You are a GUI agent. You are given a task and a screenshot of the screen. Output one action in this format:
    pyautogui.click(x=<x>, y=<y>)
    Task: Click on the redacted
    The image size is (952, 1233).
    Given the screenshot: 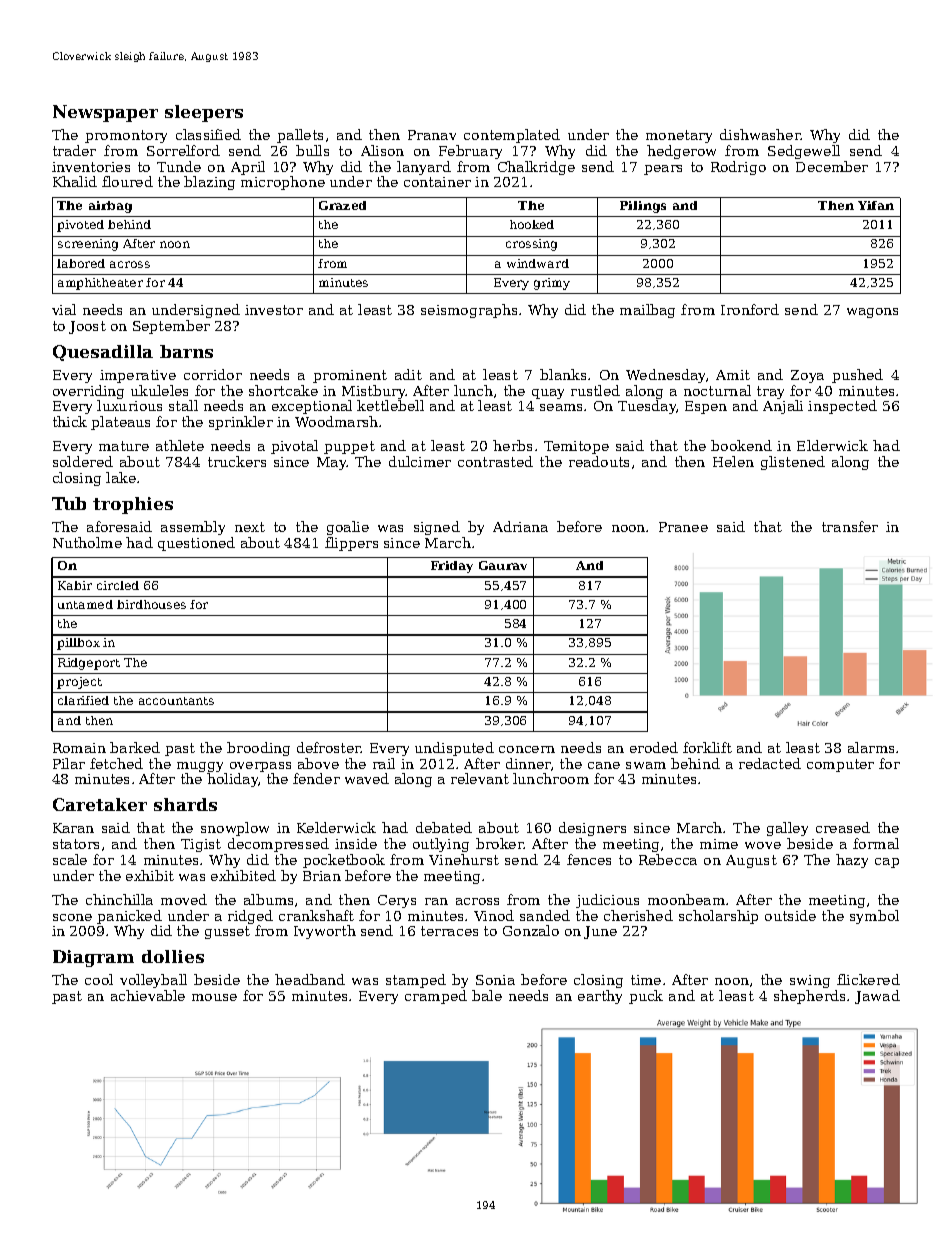 What is the action you would take?
    pyautogui.click(x=770, y=763)
